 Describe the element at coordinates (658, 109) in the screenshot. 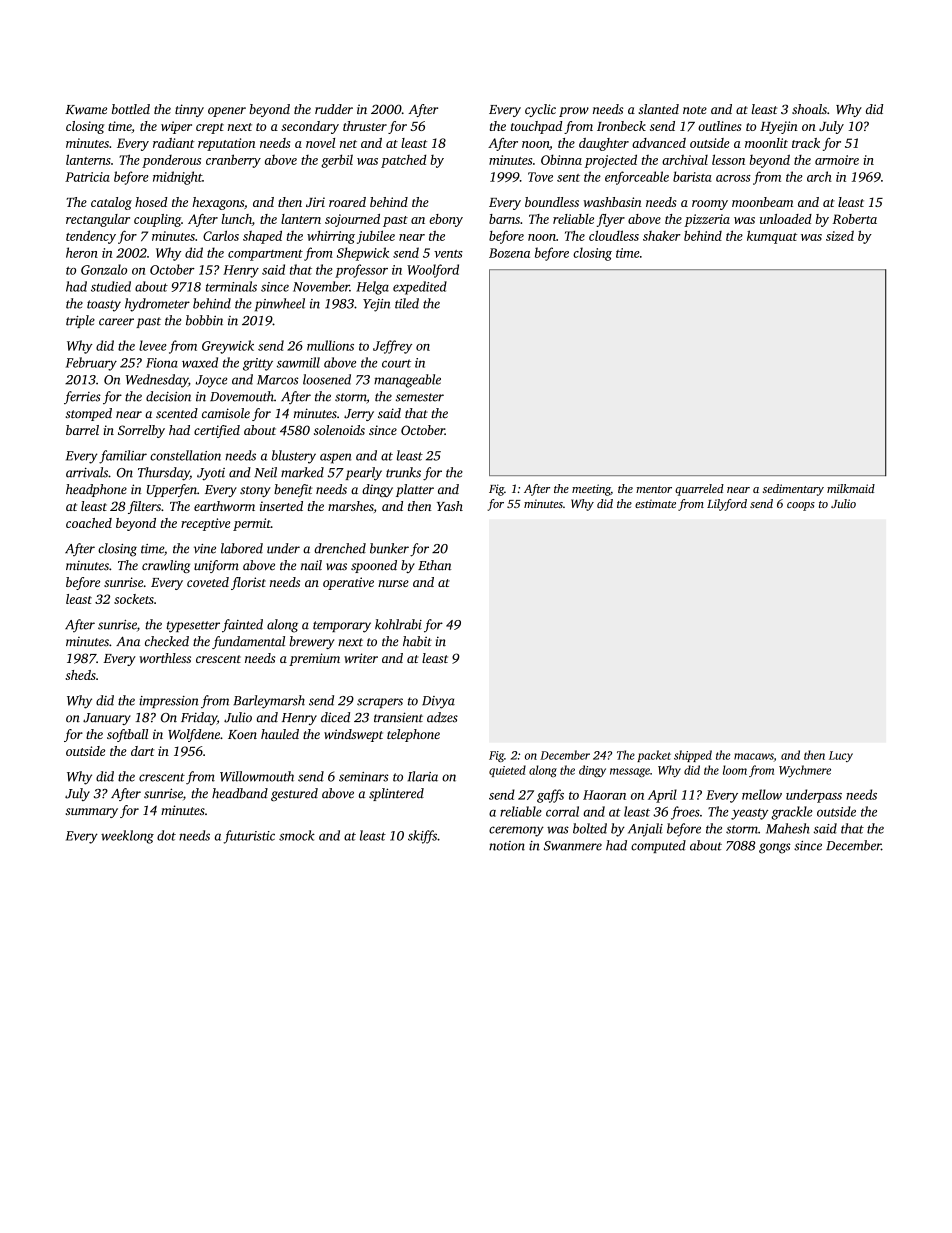

I see `slanted` at that location.
